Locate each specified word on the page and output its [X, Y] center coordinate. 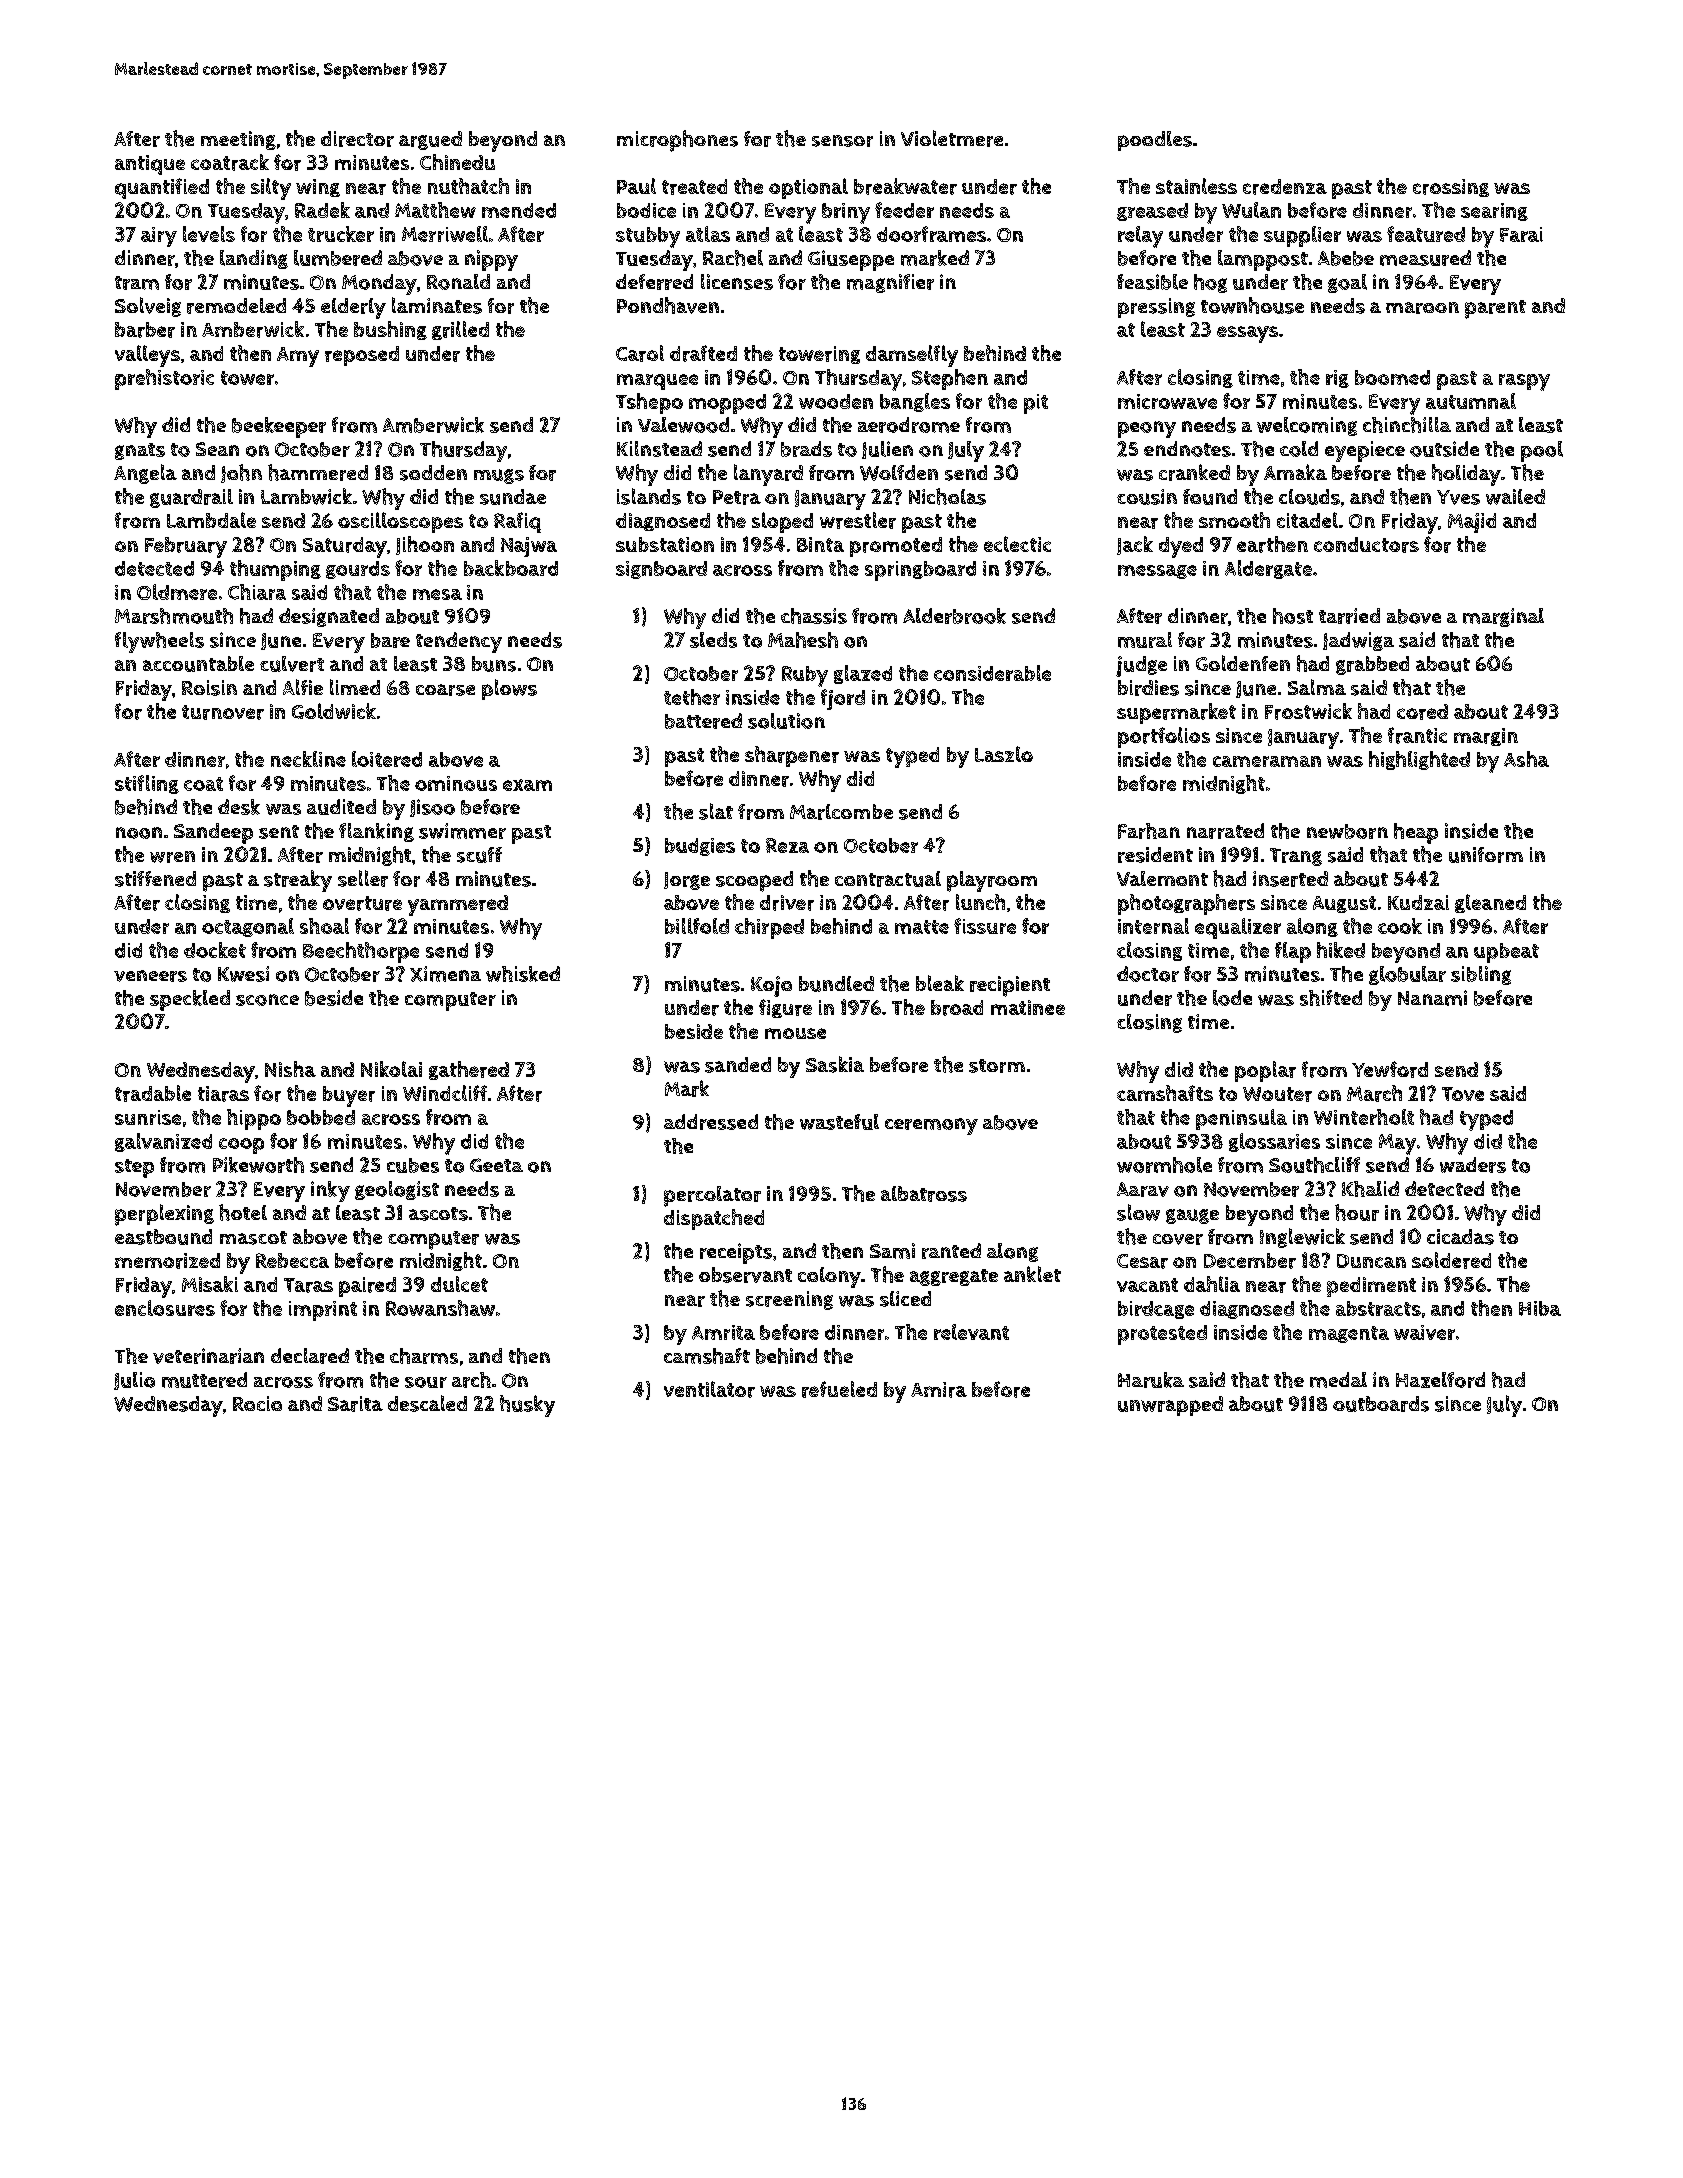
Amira [939, 1390]
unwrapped [1170, 1406]
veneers [150, 976]
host [1293, 616]
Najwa [529, 547]
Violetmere [952, 138]
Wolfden [899, 473]
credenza [1285, 187]
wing [318, 188]
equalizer [1238, 928]
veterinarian [208, 1356]
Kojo [771, 986]
